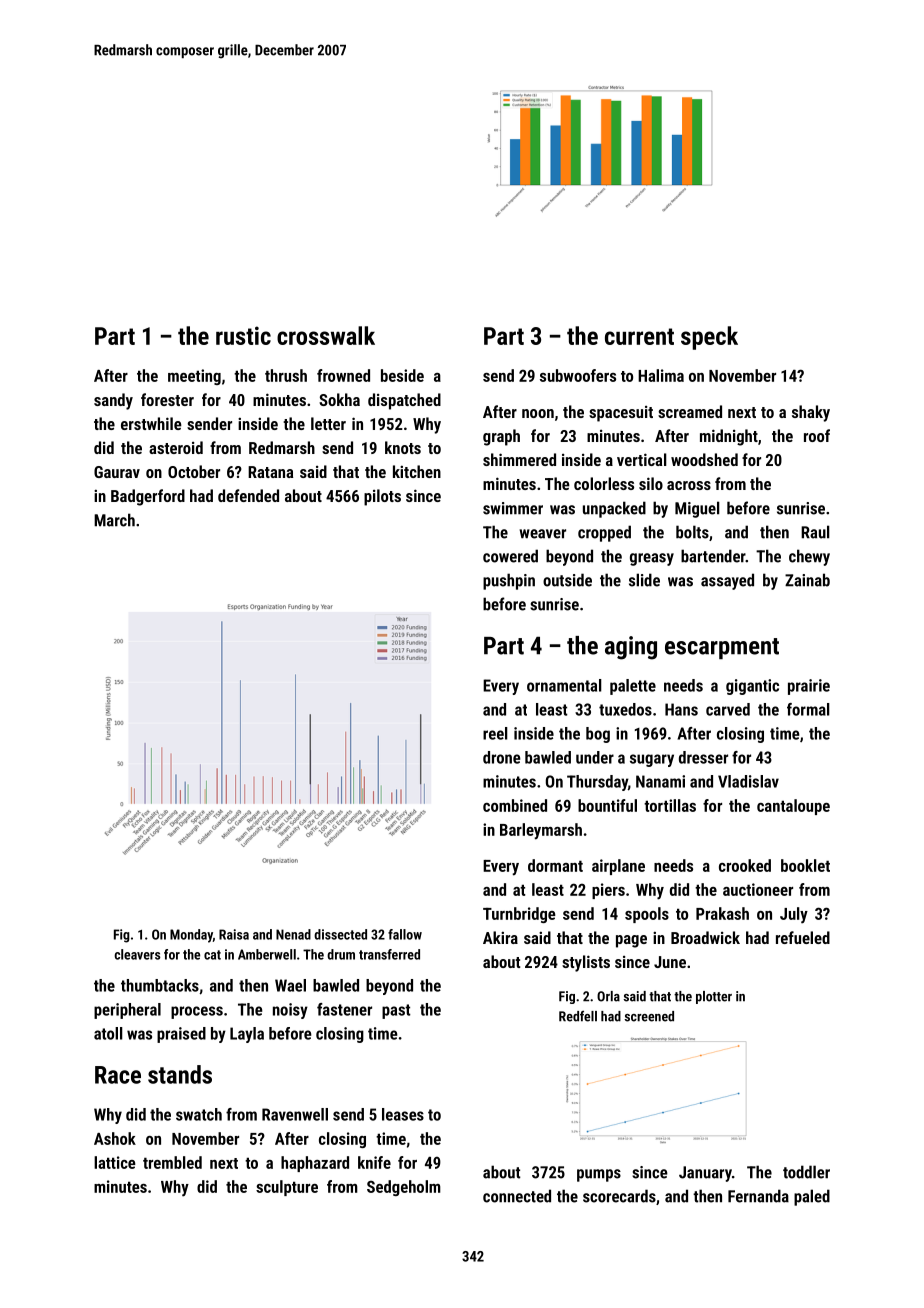 This screenshot has height=1308, width=924. I want to click on crosswalk, so click(326, 335).
